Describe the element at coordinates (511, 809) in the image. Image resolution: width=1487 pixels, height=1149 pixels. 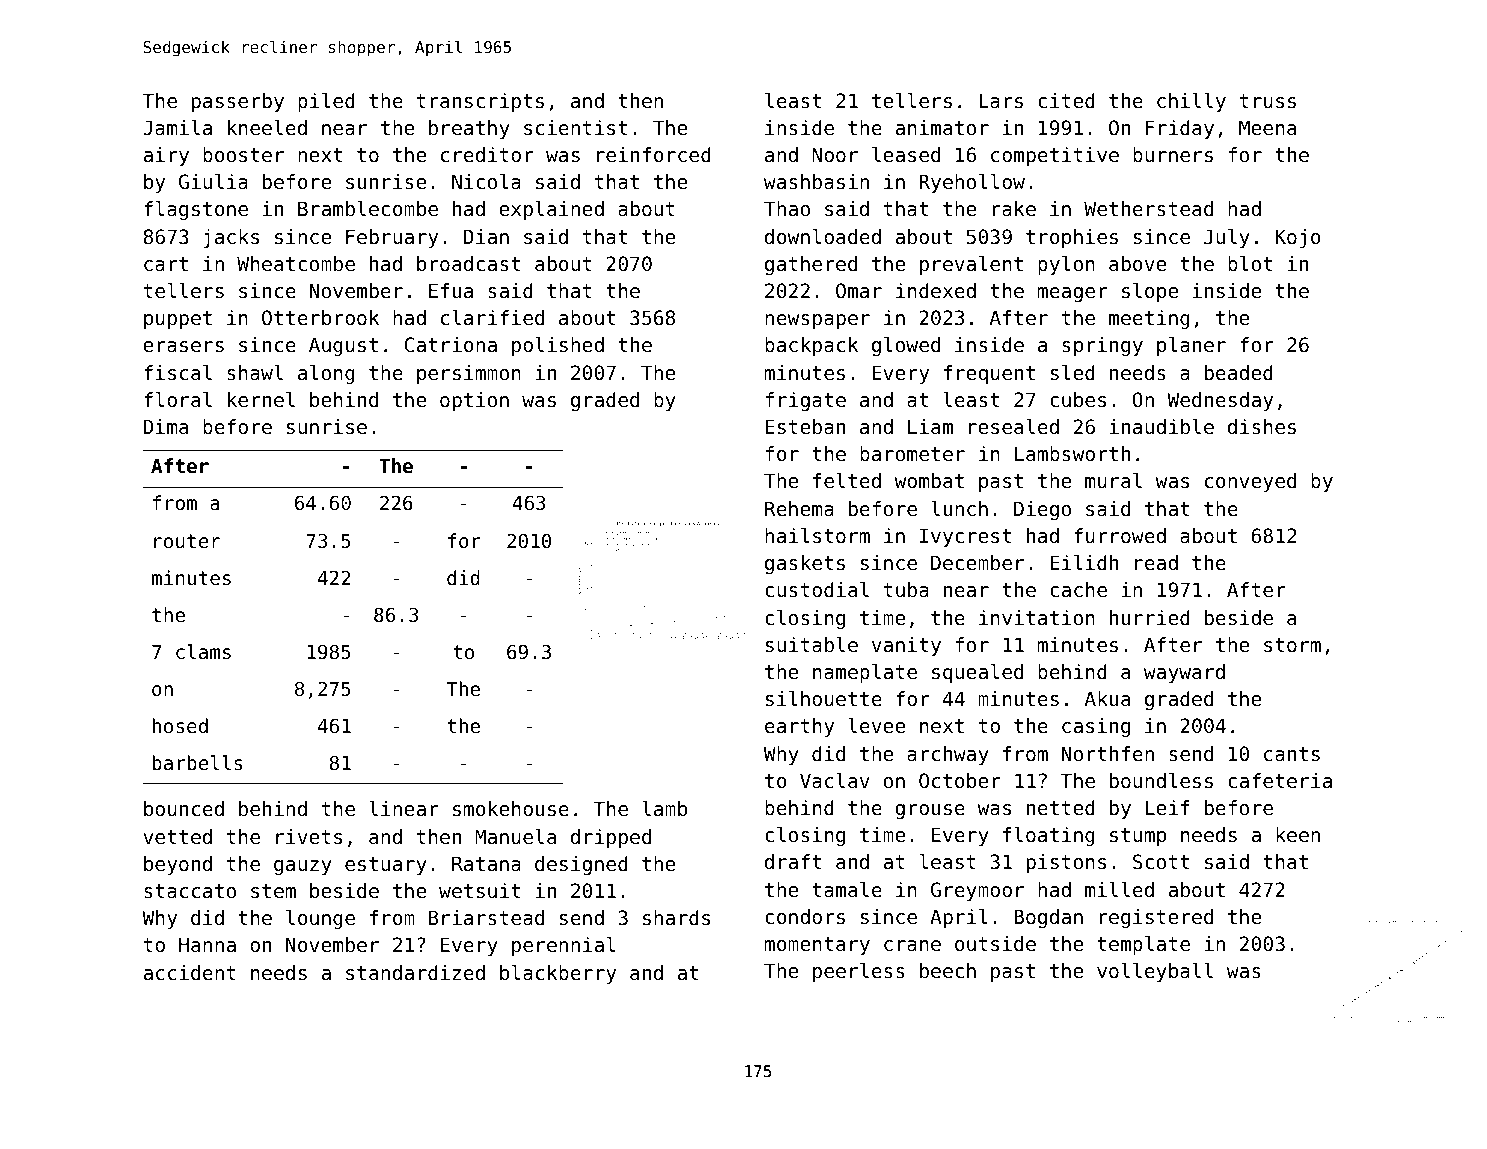
I see `smokehouse` at that location.
